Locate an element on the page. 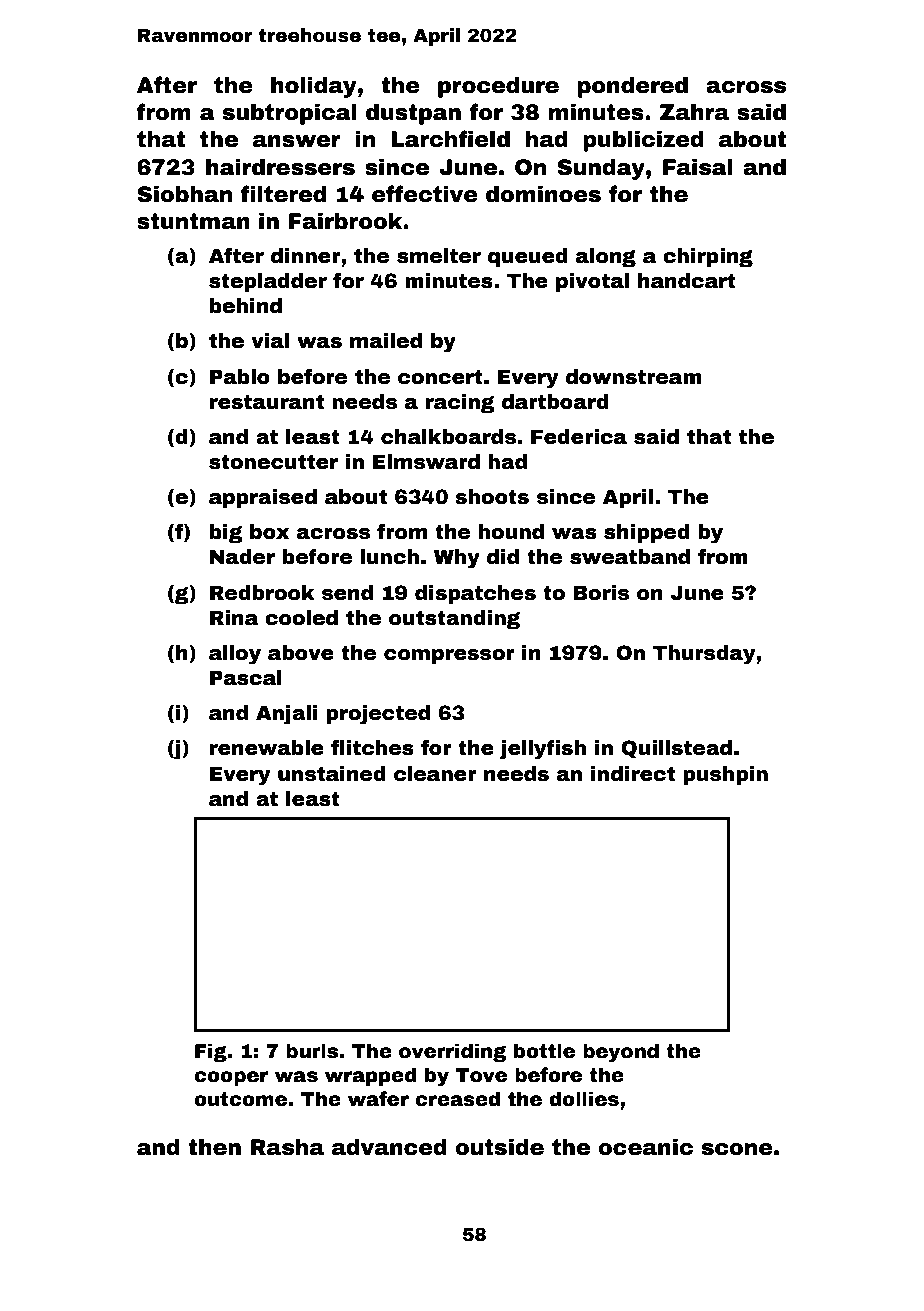 This document has width=924, height=1311. overriding is located at coordinates (452, 1052).
